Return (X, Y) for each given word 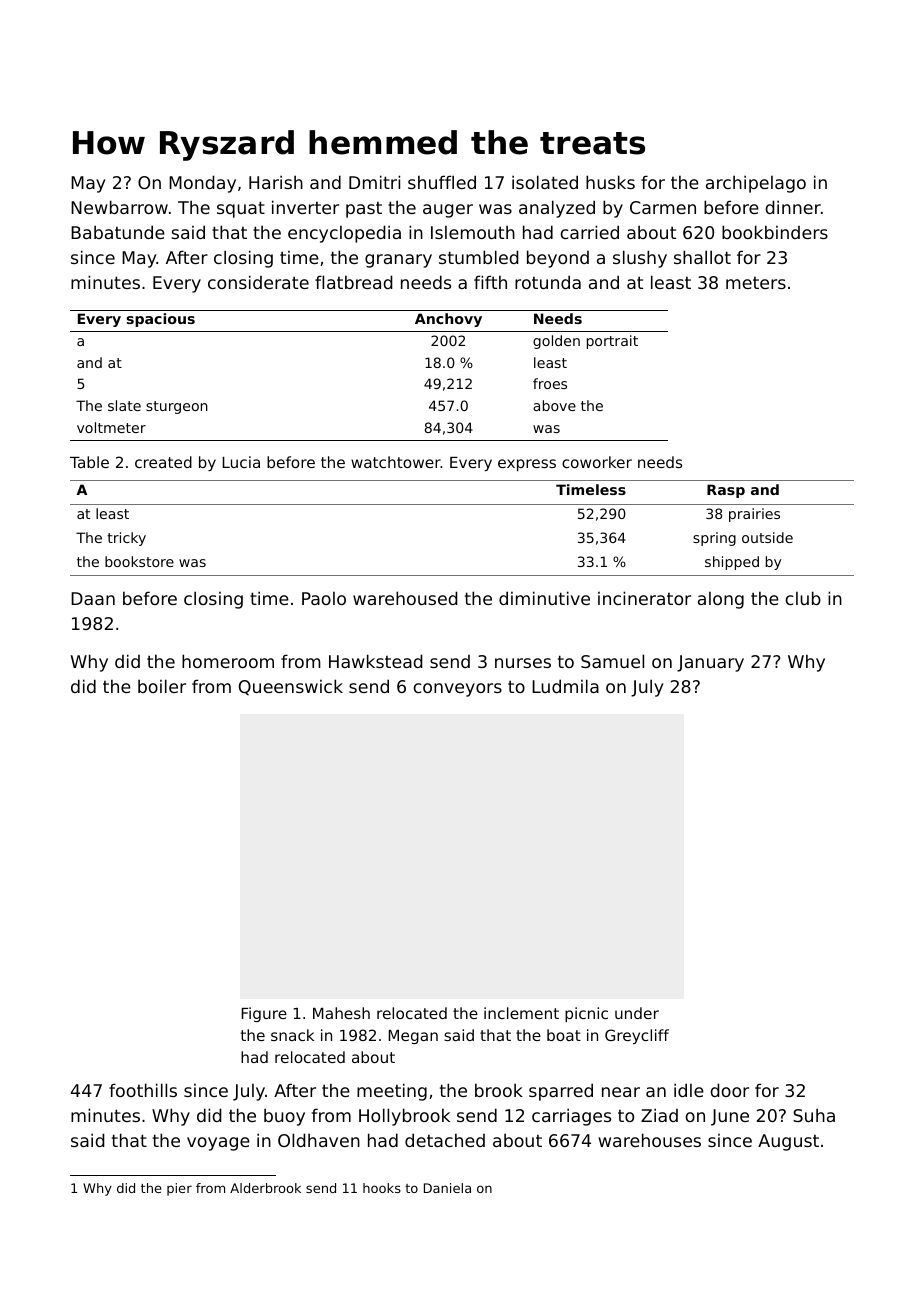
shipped (732, 563)
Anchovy (448, 320)
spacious (161, 320)
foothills (143, 1090)
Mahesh (341, 1013)
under (637, 1013)
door (729, 1090)
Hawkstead (376, 661)
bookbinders (775, 232)
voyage (218, 1144)
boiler (162, 686)
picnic (586, 1014)
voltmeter (111, 427)
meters (756, 283)
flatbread (354, 282)
